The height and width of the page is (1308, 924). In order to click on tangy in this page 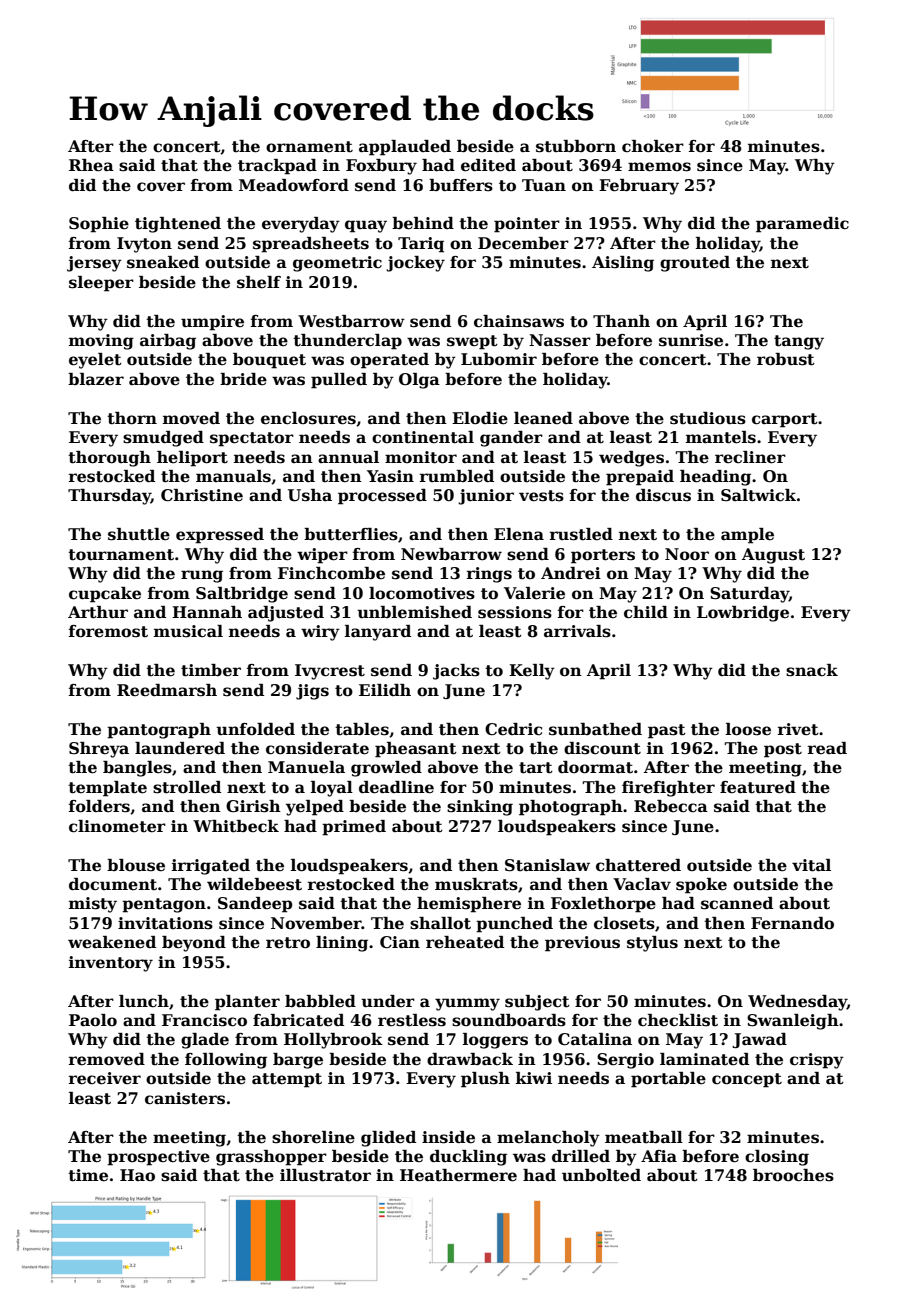, I will do `click(799, 342)`.
